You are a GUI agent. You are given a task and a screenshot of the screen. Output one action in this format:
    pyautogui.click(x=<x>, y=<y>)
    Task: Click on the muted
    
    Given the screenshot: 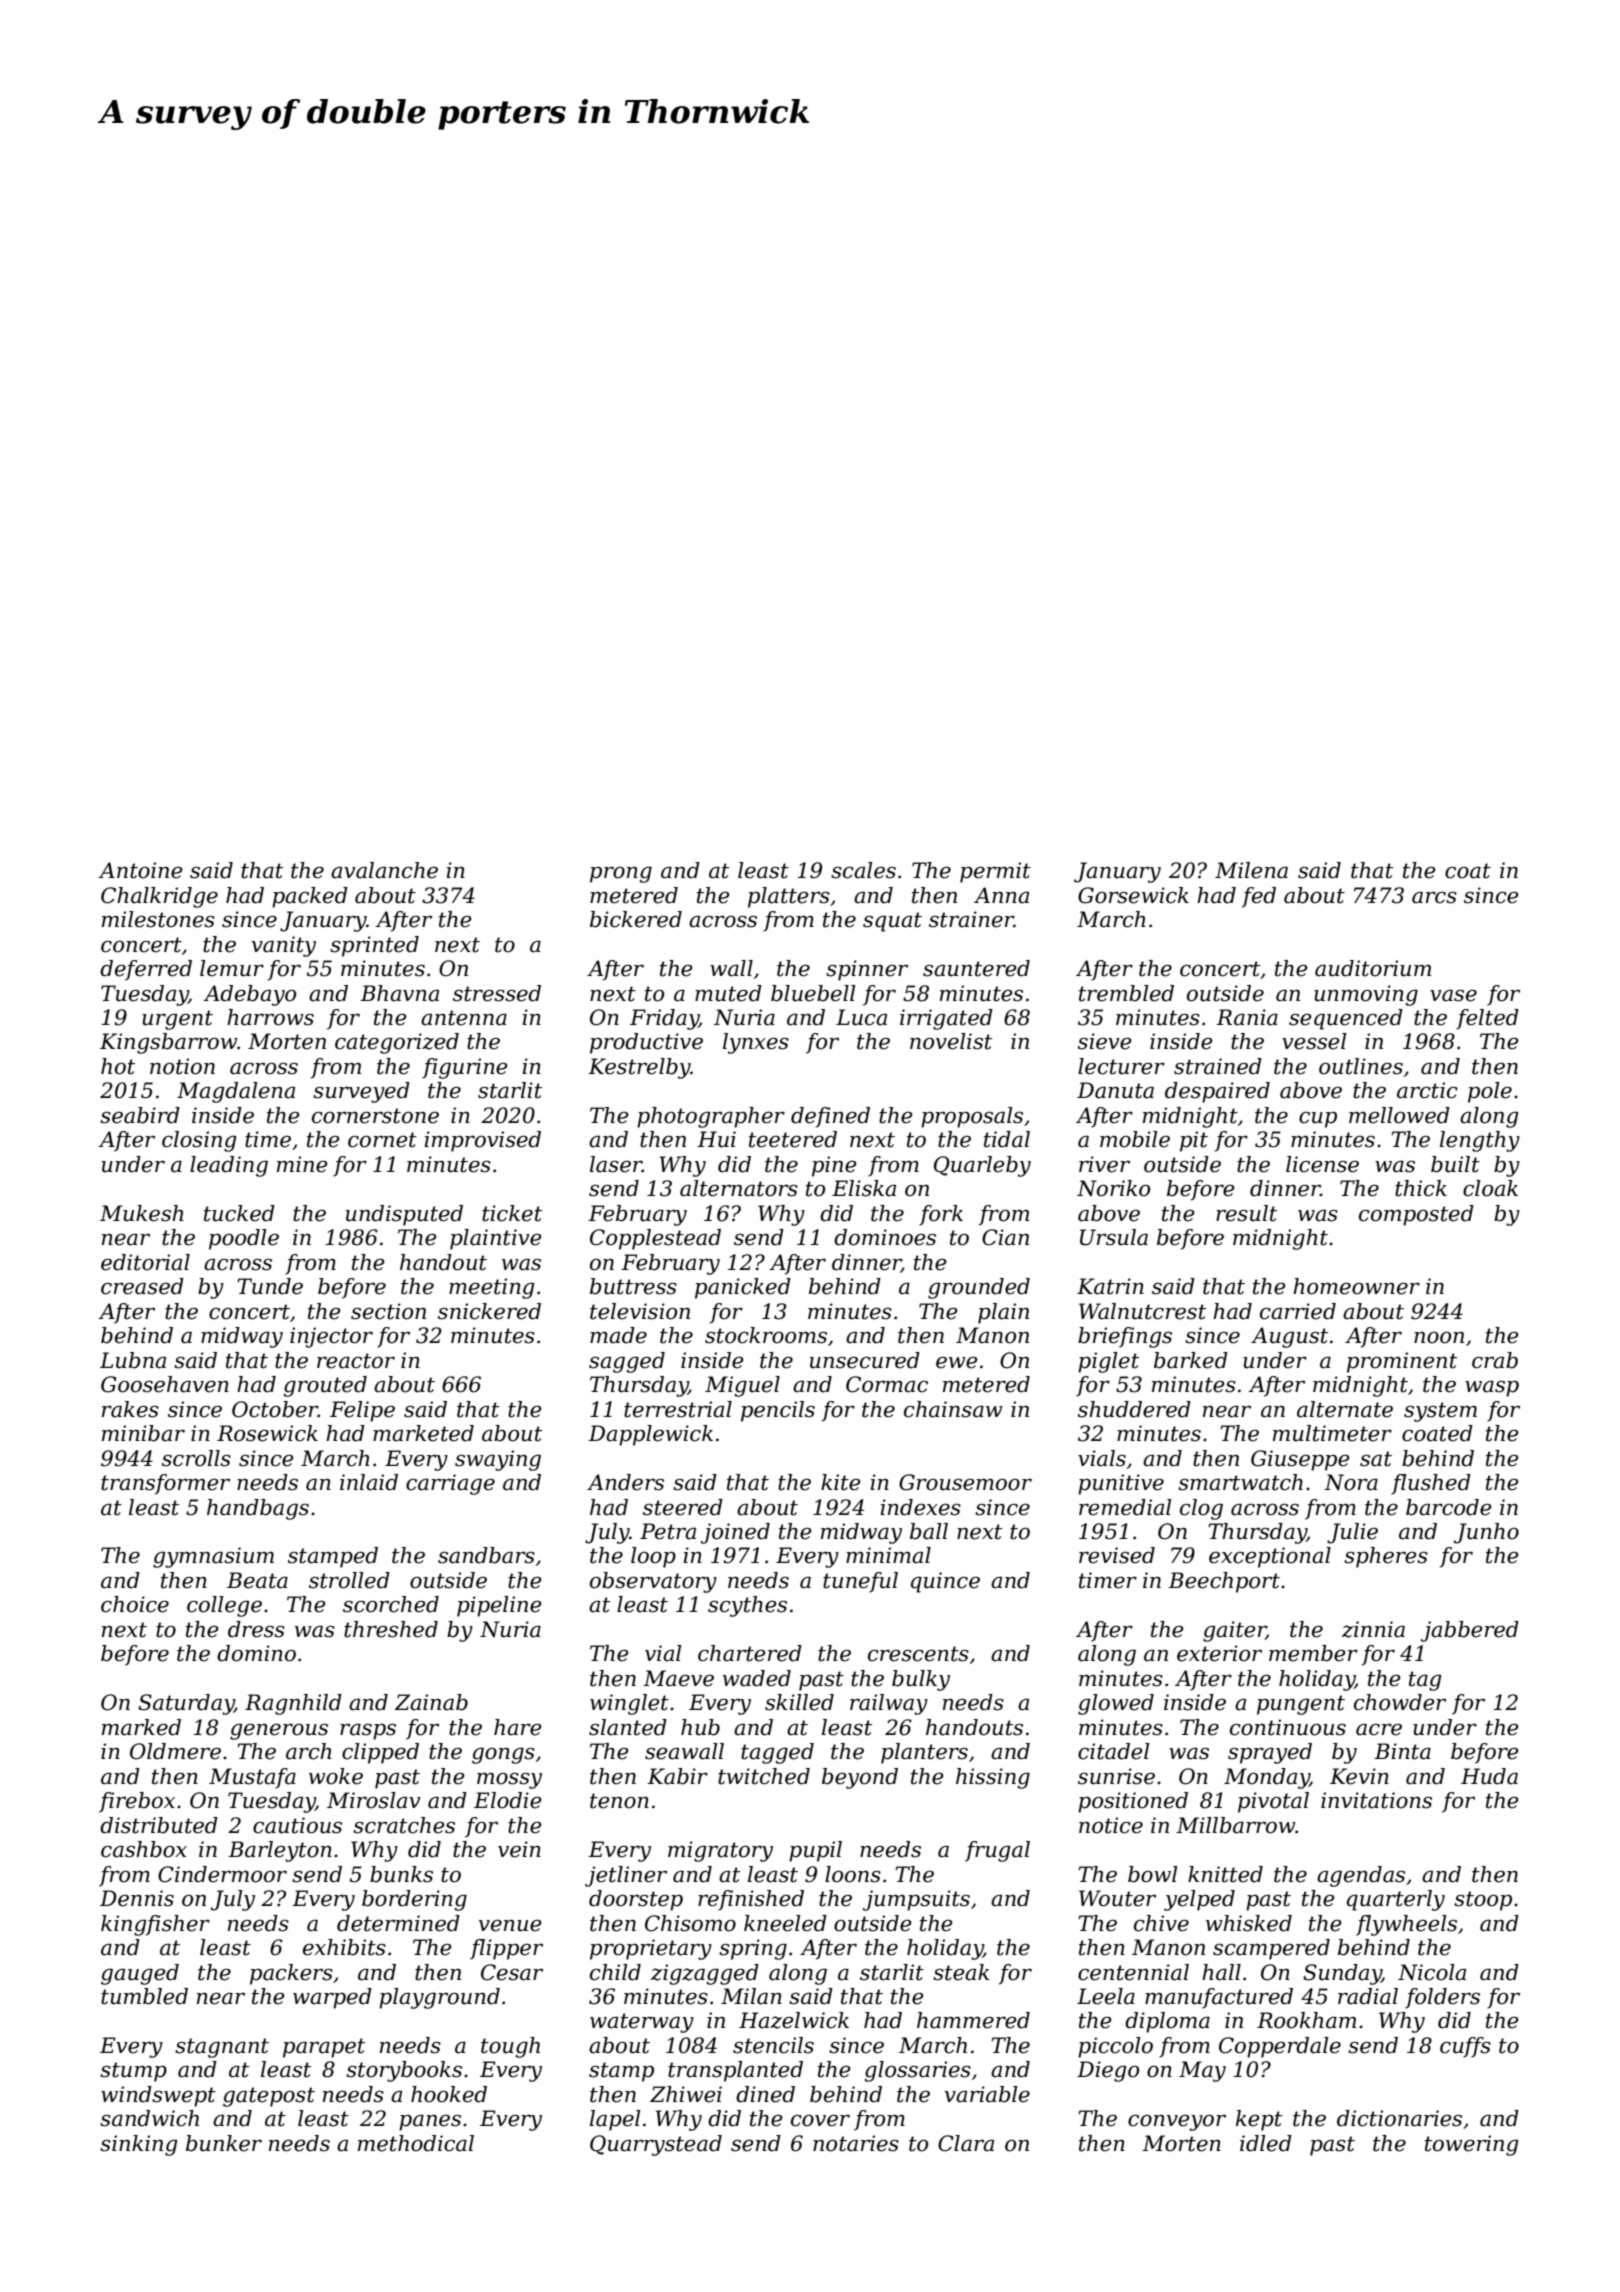 What is the action you would take?
    pyautogui.click(x=728, y=993)
